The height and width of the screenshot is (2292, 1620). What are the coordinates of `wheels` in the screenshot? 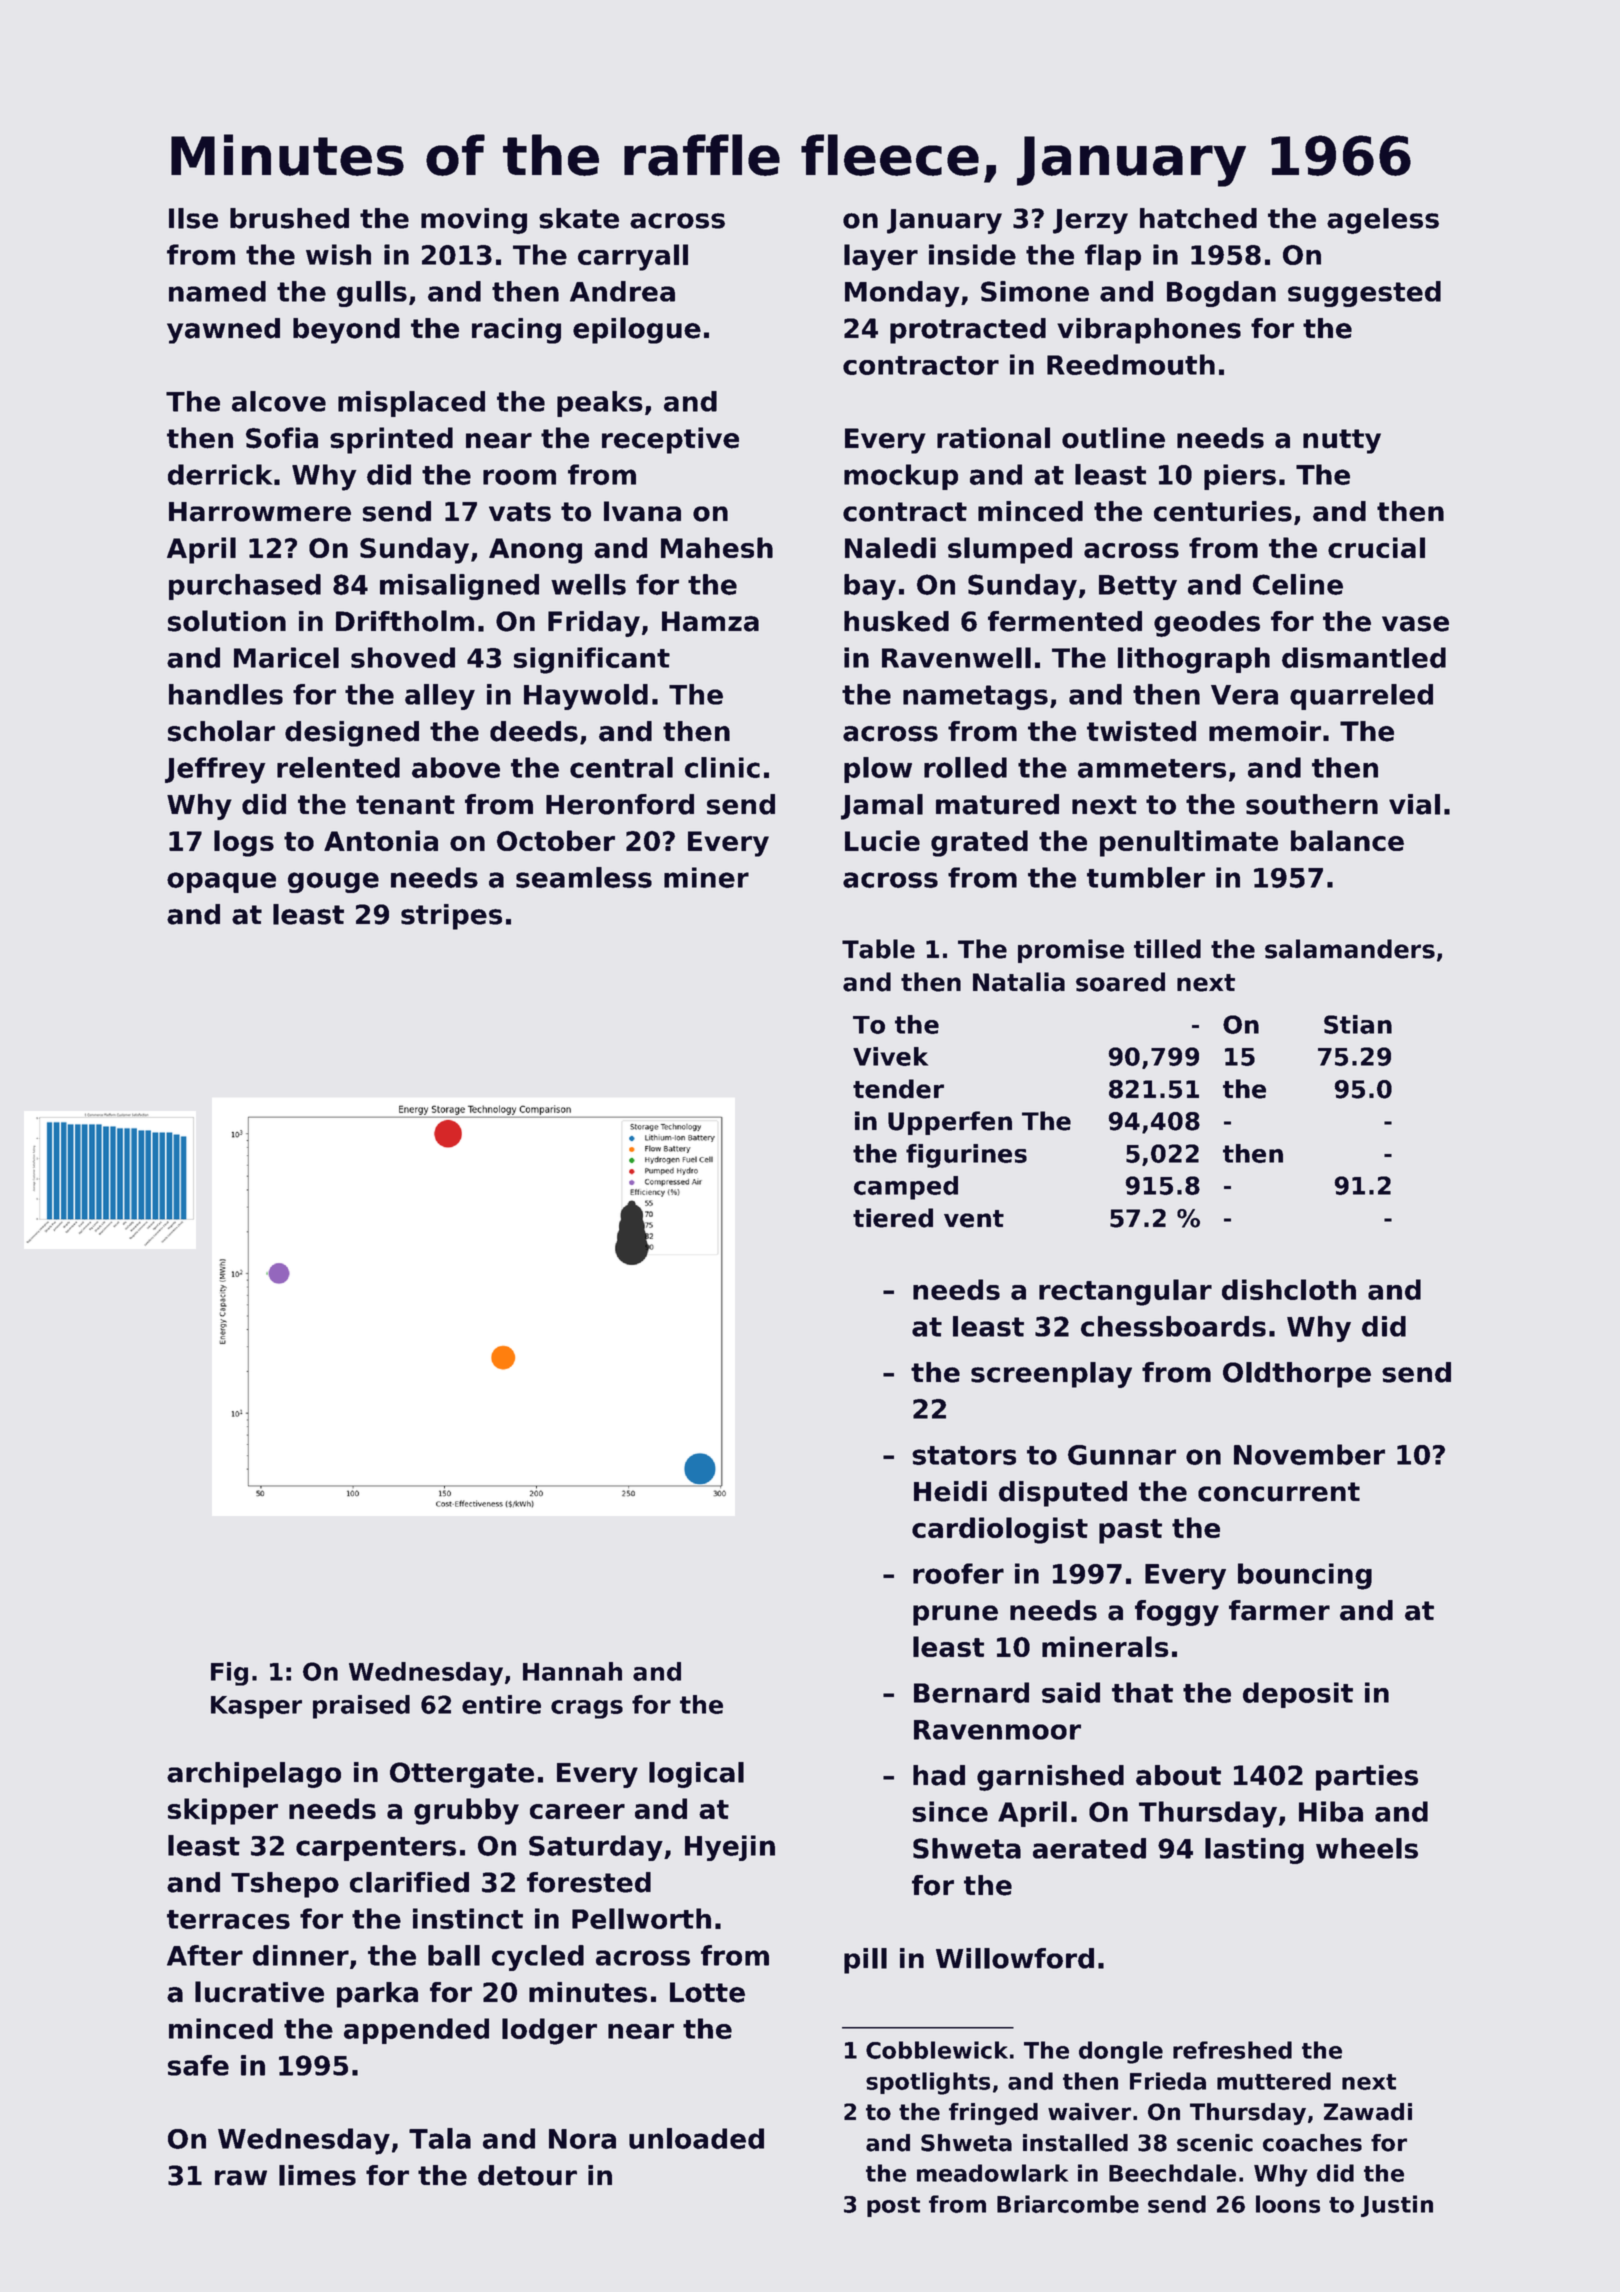 It's located at (1367, 1848).
